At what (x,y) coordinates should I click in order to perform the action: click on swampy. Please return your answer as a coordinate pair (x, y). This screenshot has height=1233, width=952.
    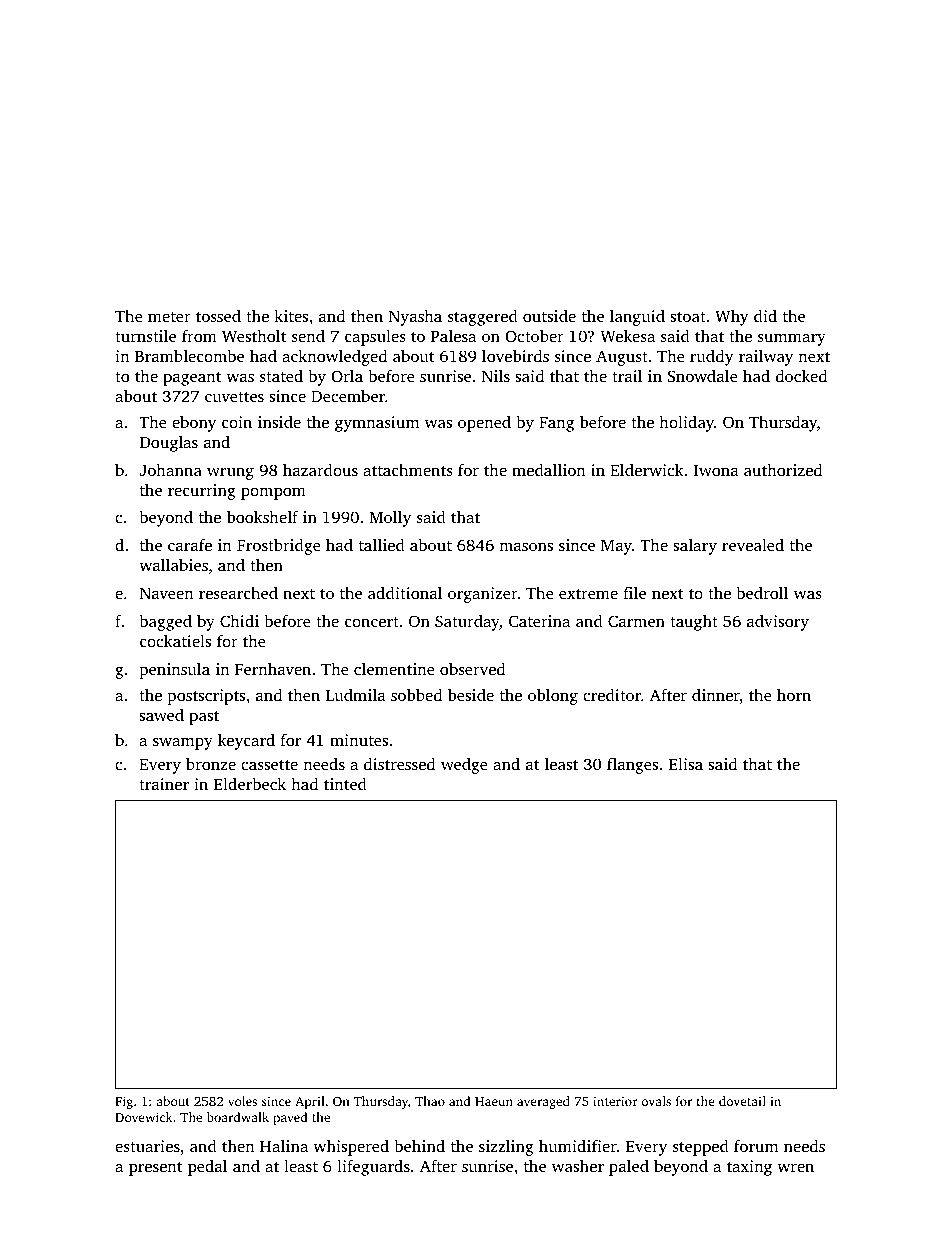
    Looking at the image, I should click on (183, 743).
